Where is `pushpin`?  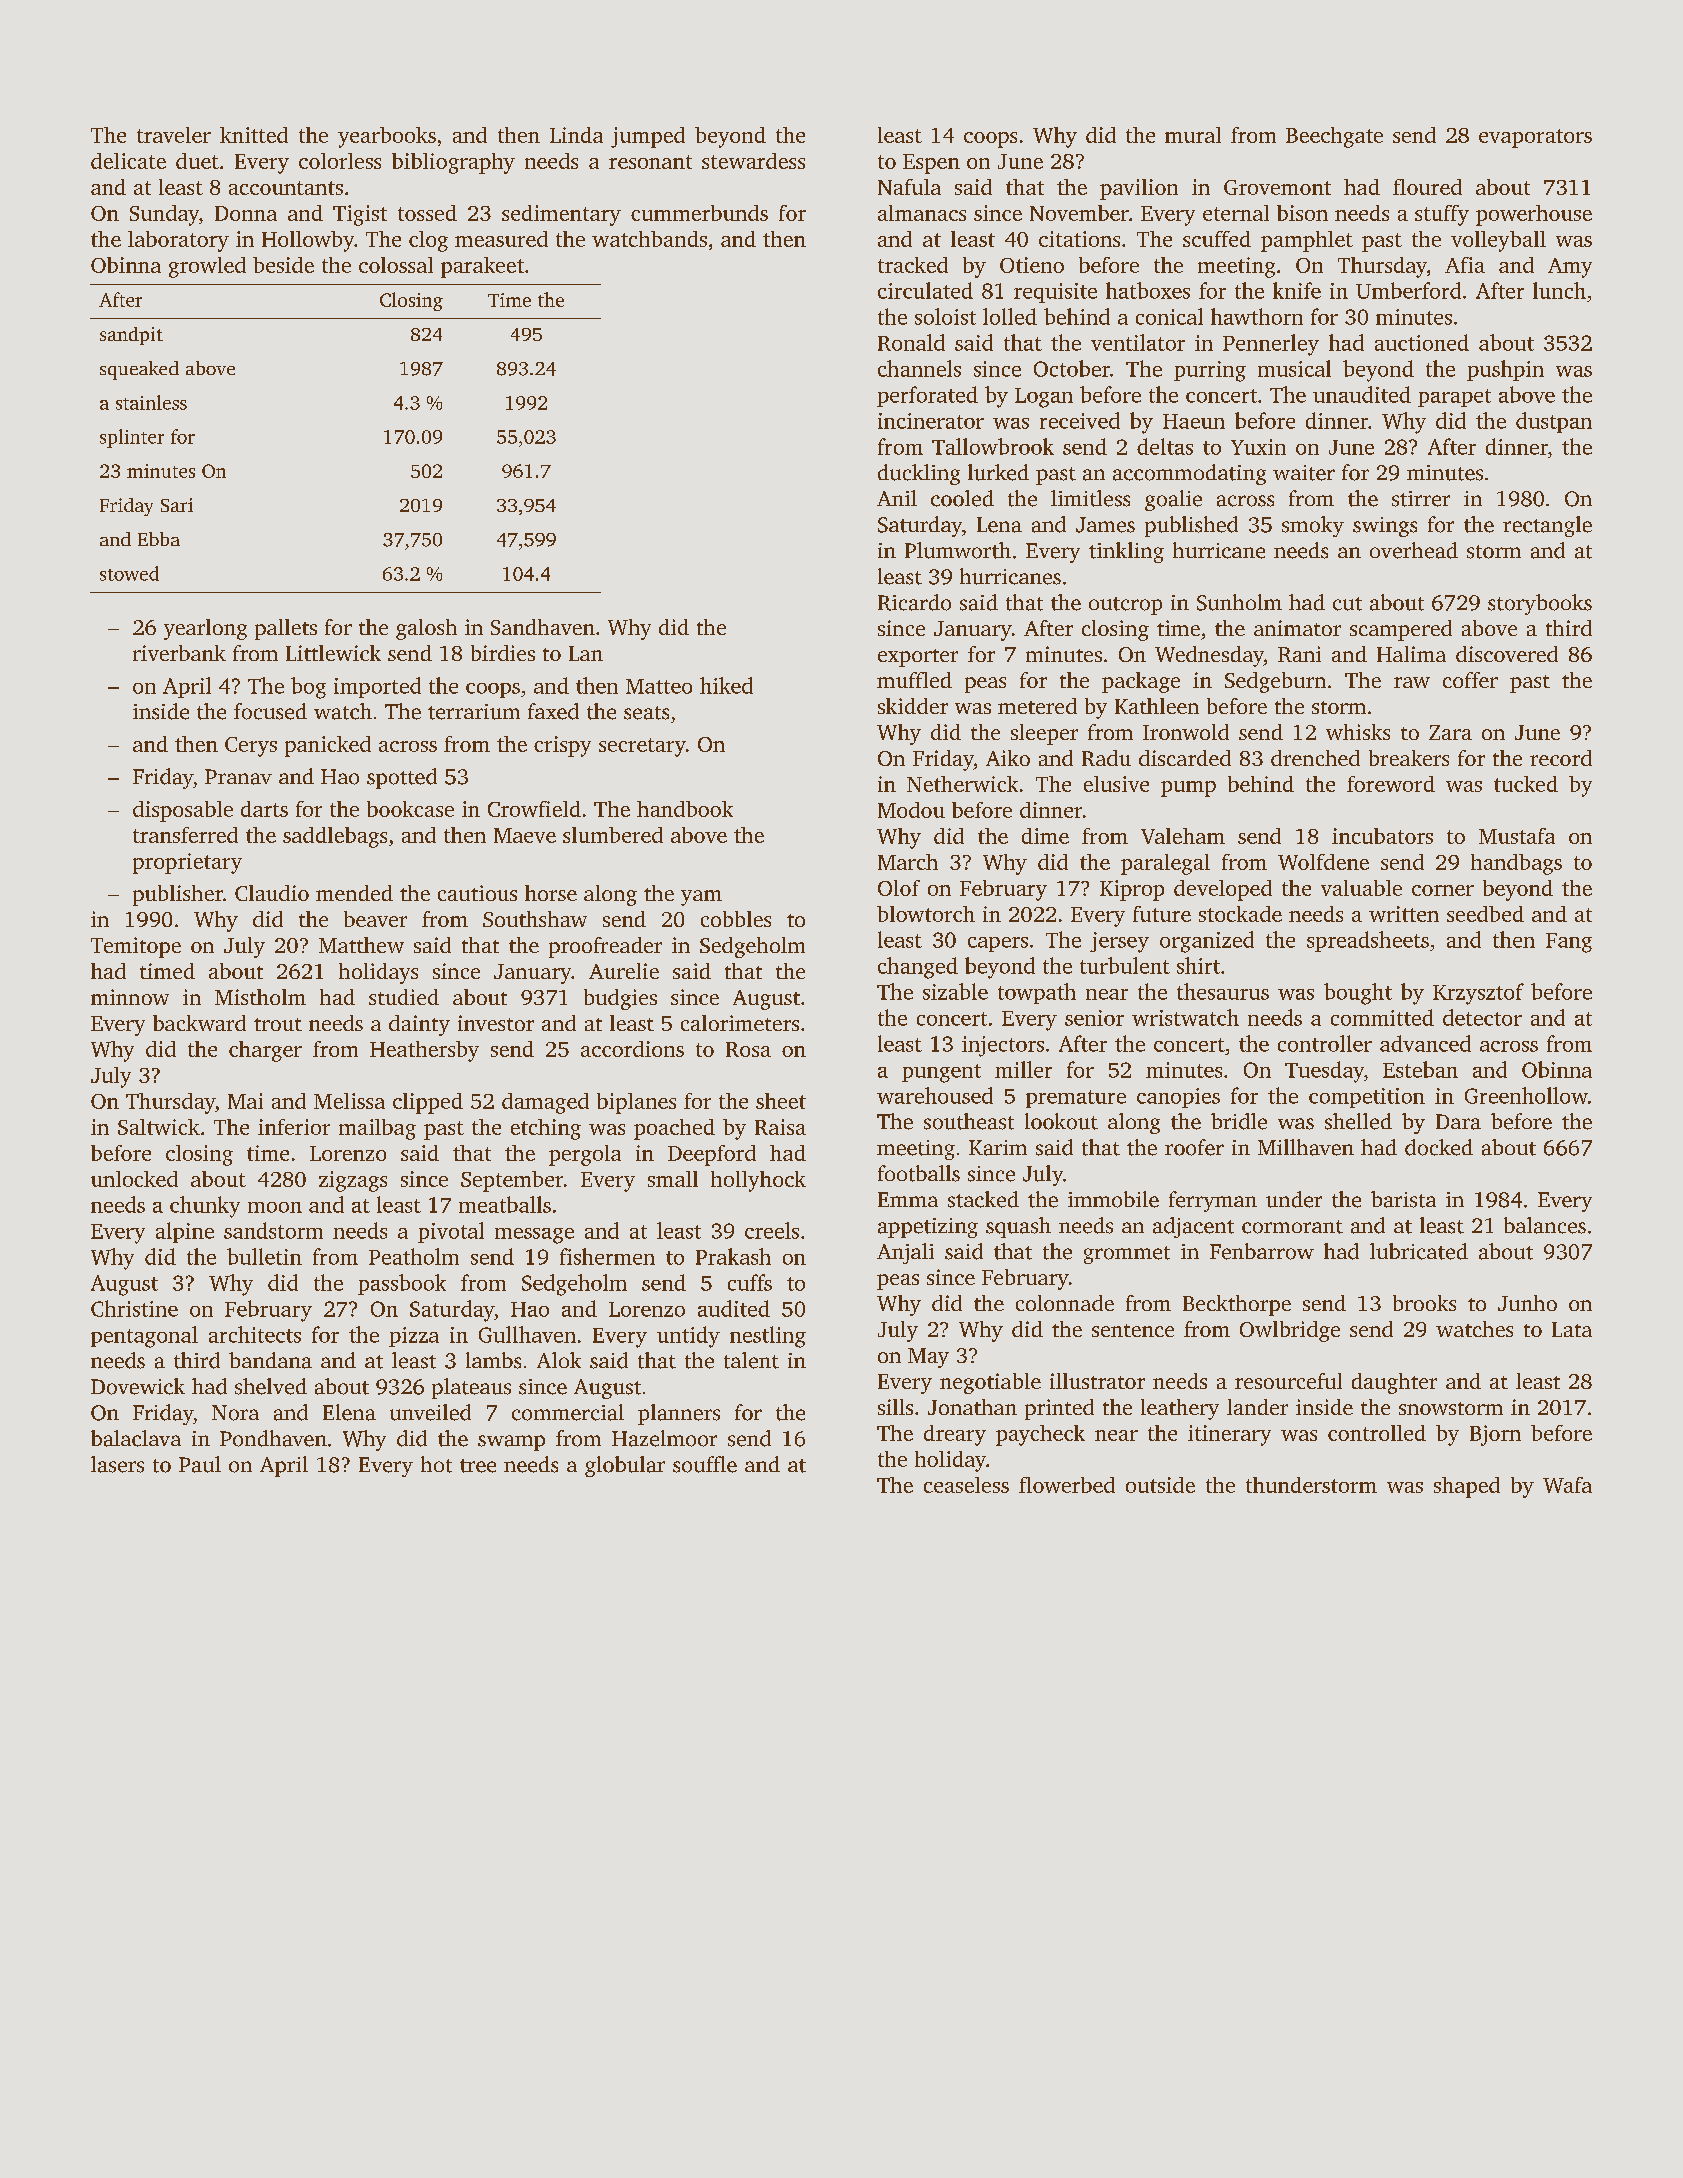
pushpin is located at coordinates (1505, 370).
